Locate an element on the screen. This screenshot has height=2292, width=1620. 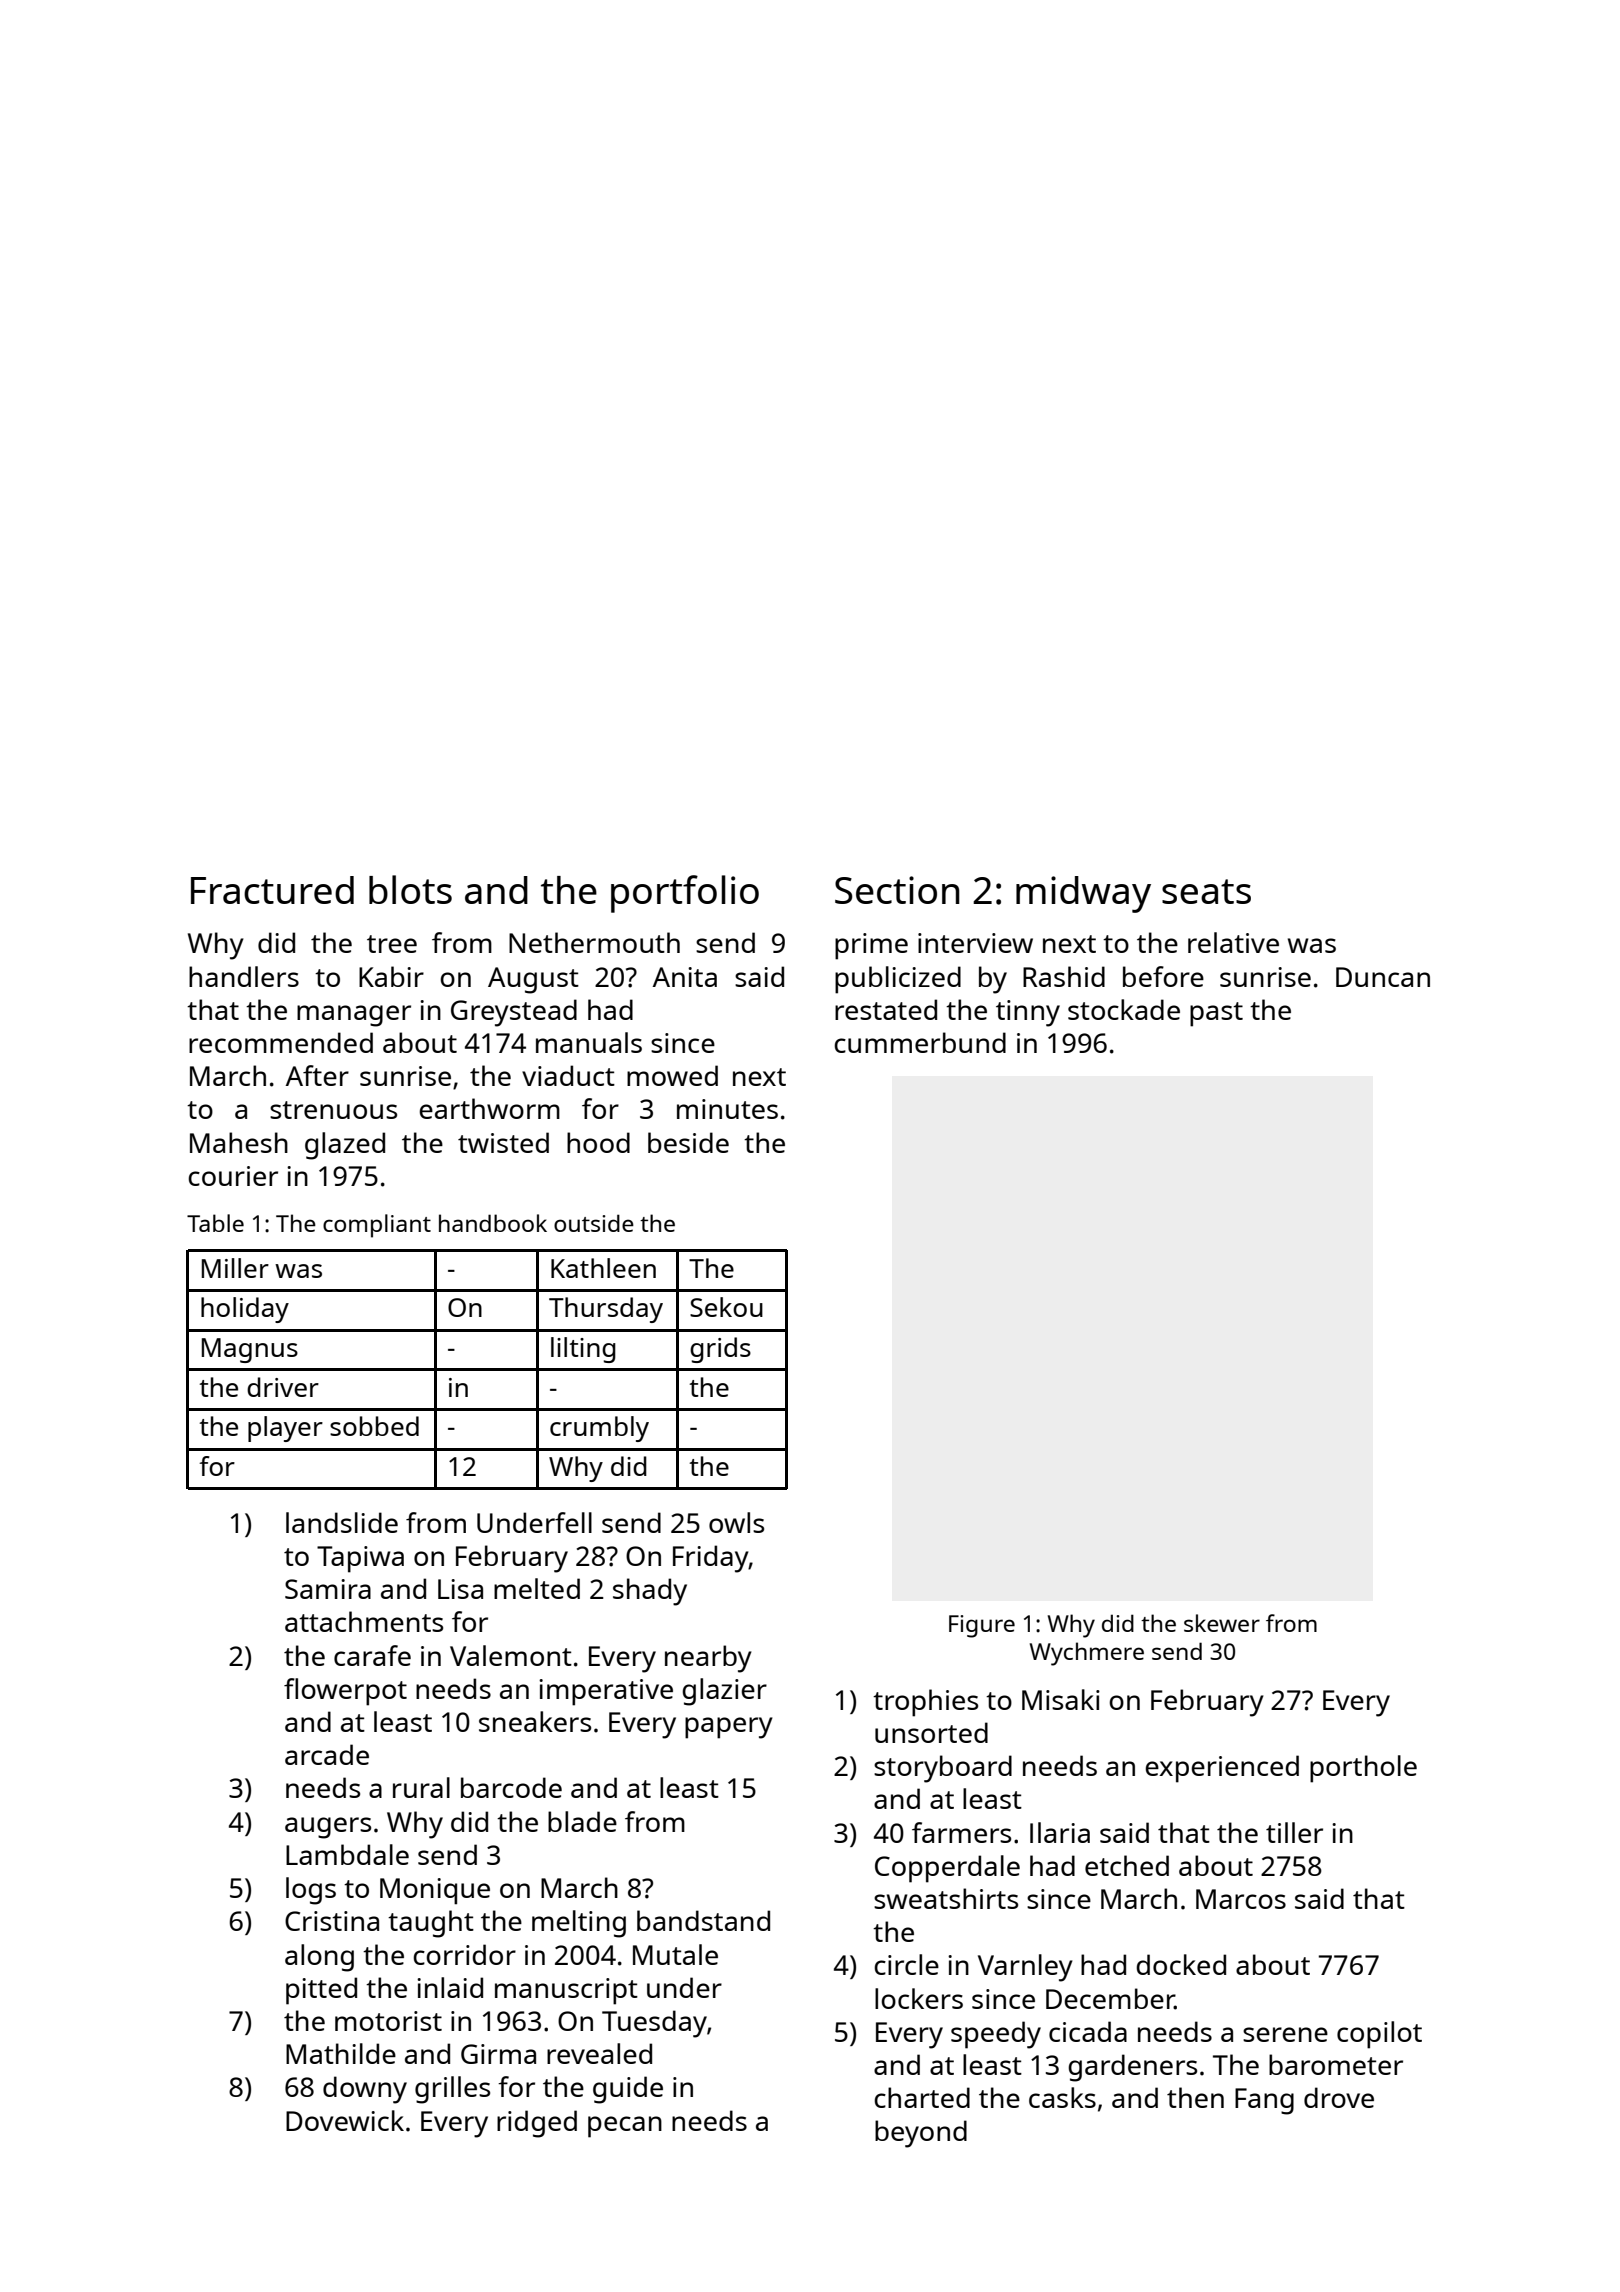
grids is located at coordinates (720, 1350).
